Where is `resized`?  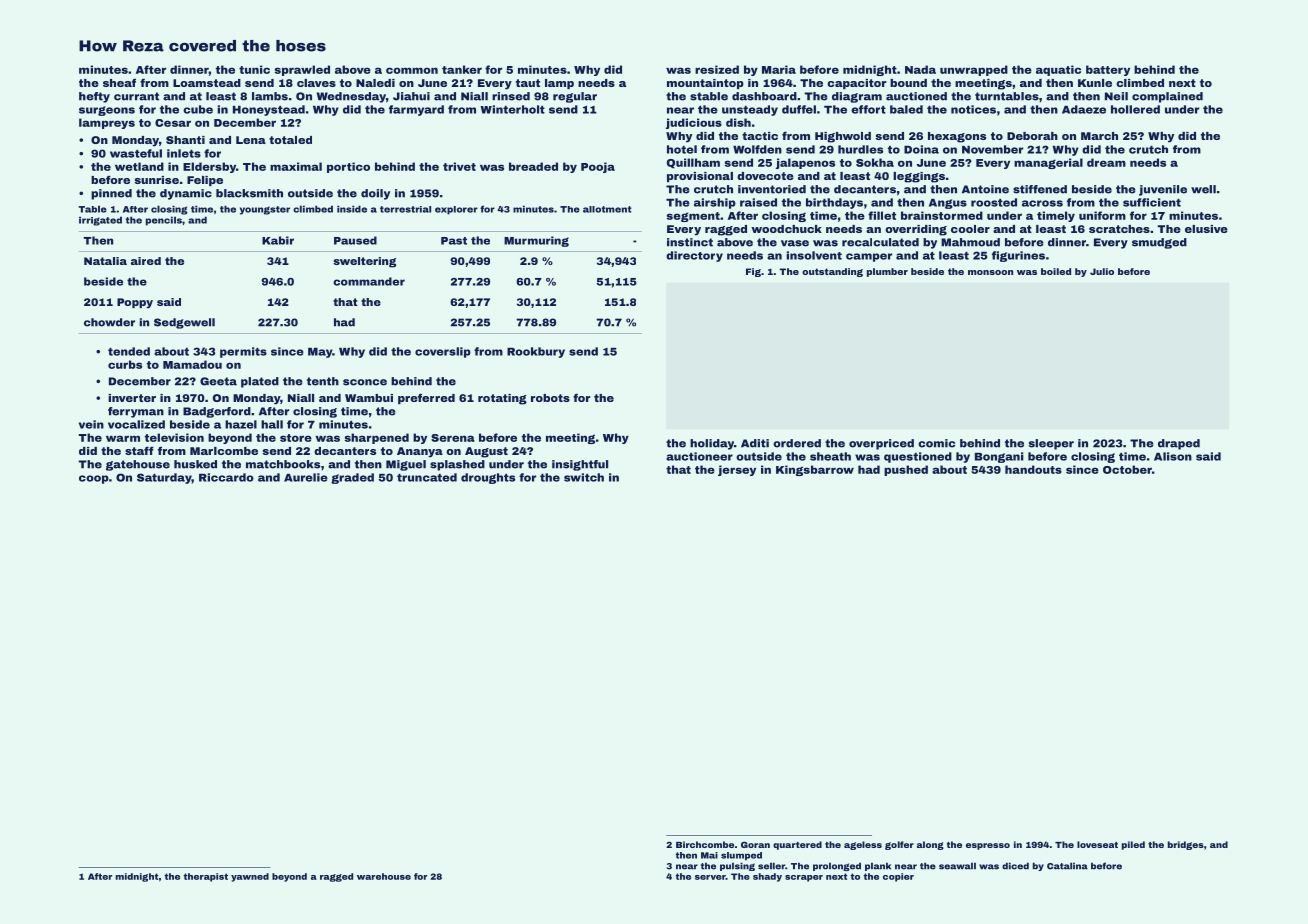 resized is located at coordinates (717, 69).
